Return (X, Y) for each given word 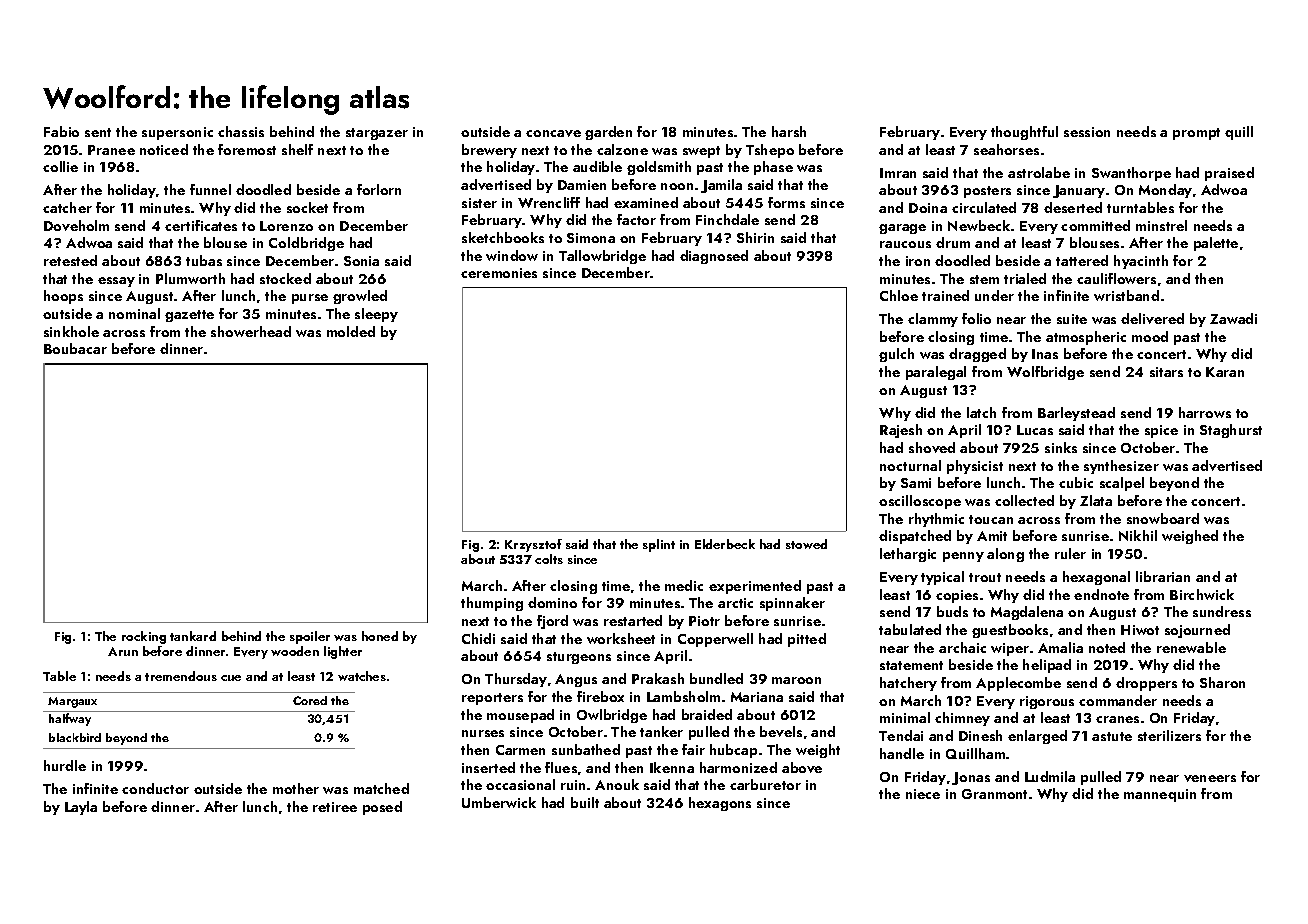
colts (549, 559)
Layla (81, 808)
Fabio (61, 131)
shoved (932, 447)
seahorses (1006, 149)
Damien (582, 185)
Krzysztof (533, 545)
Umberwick (499, 802)
